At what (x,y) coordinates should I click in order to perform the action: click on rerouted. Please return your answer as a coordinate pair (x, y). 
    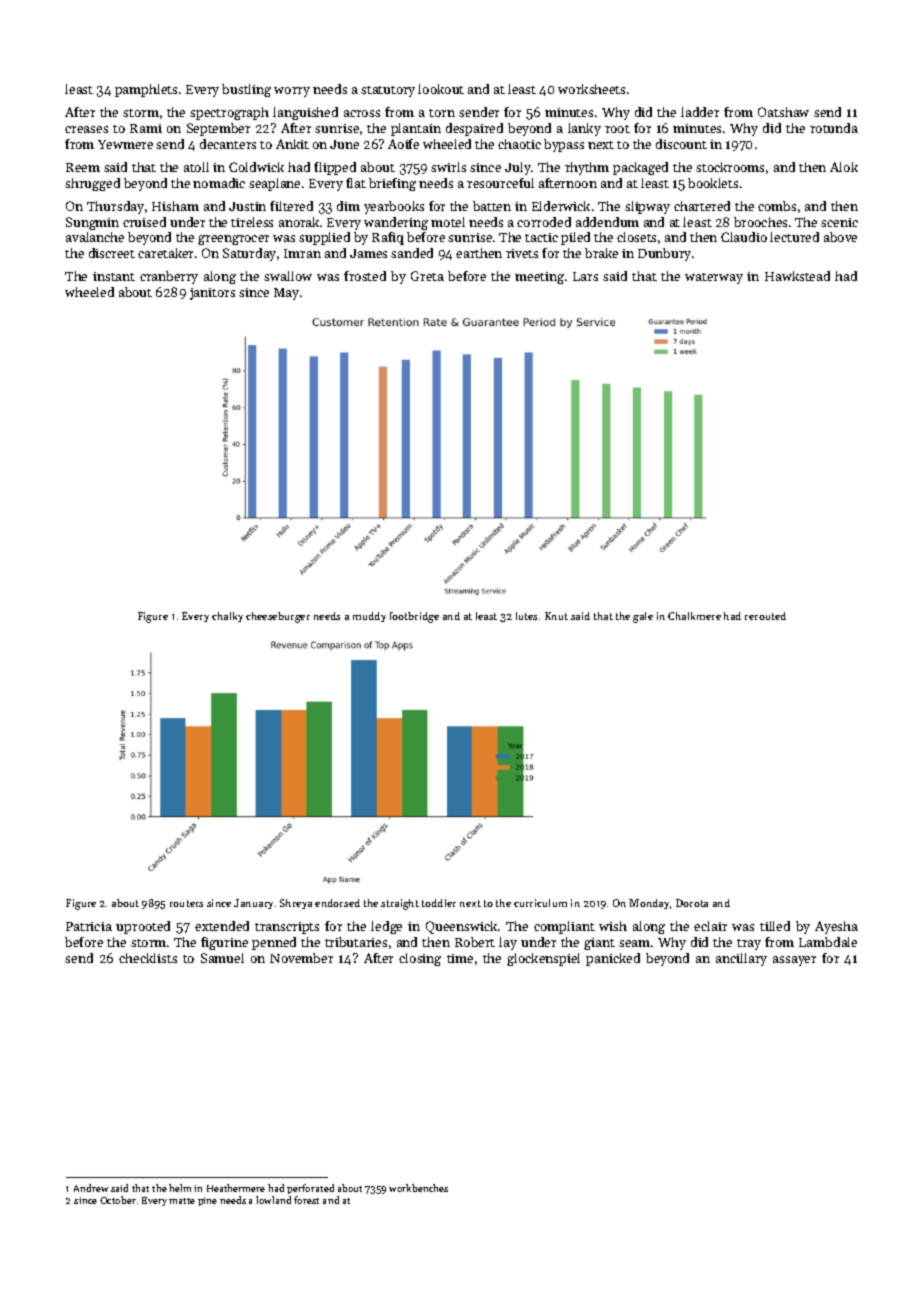
    Looking at the image, I should click on (765, 616).
